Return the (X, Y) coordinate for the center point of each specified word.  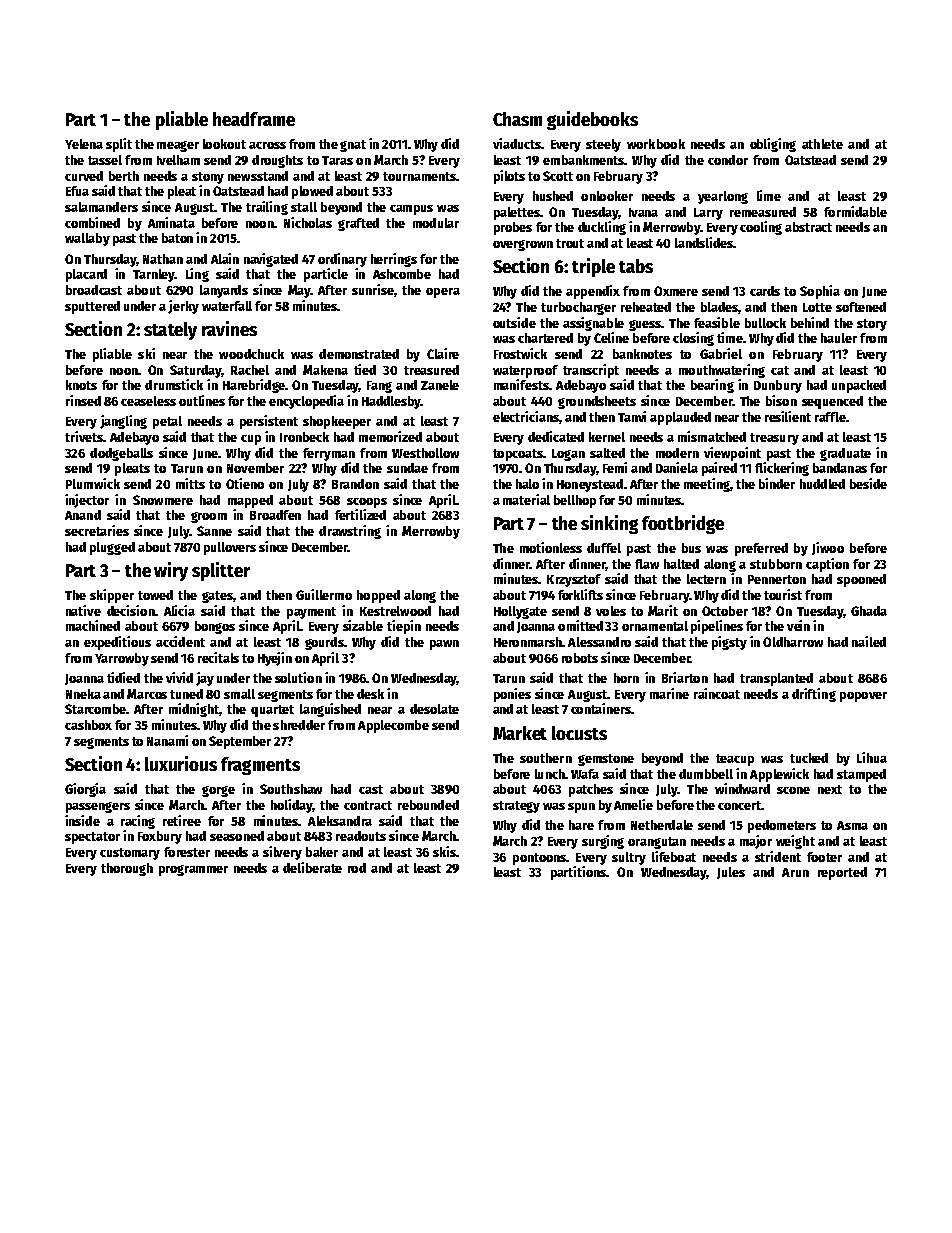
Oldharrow (793, 642)
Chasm (517, 119)
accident (180, 641)
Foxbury (160, 837)
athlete (822, 144)
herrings (394, 260)
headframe (254, 119)
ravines (229, 328)
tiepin (404, 627)
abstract (808, 227)
